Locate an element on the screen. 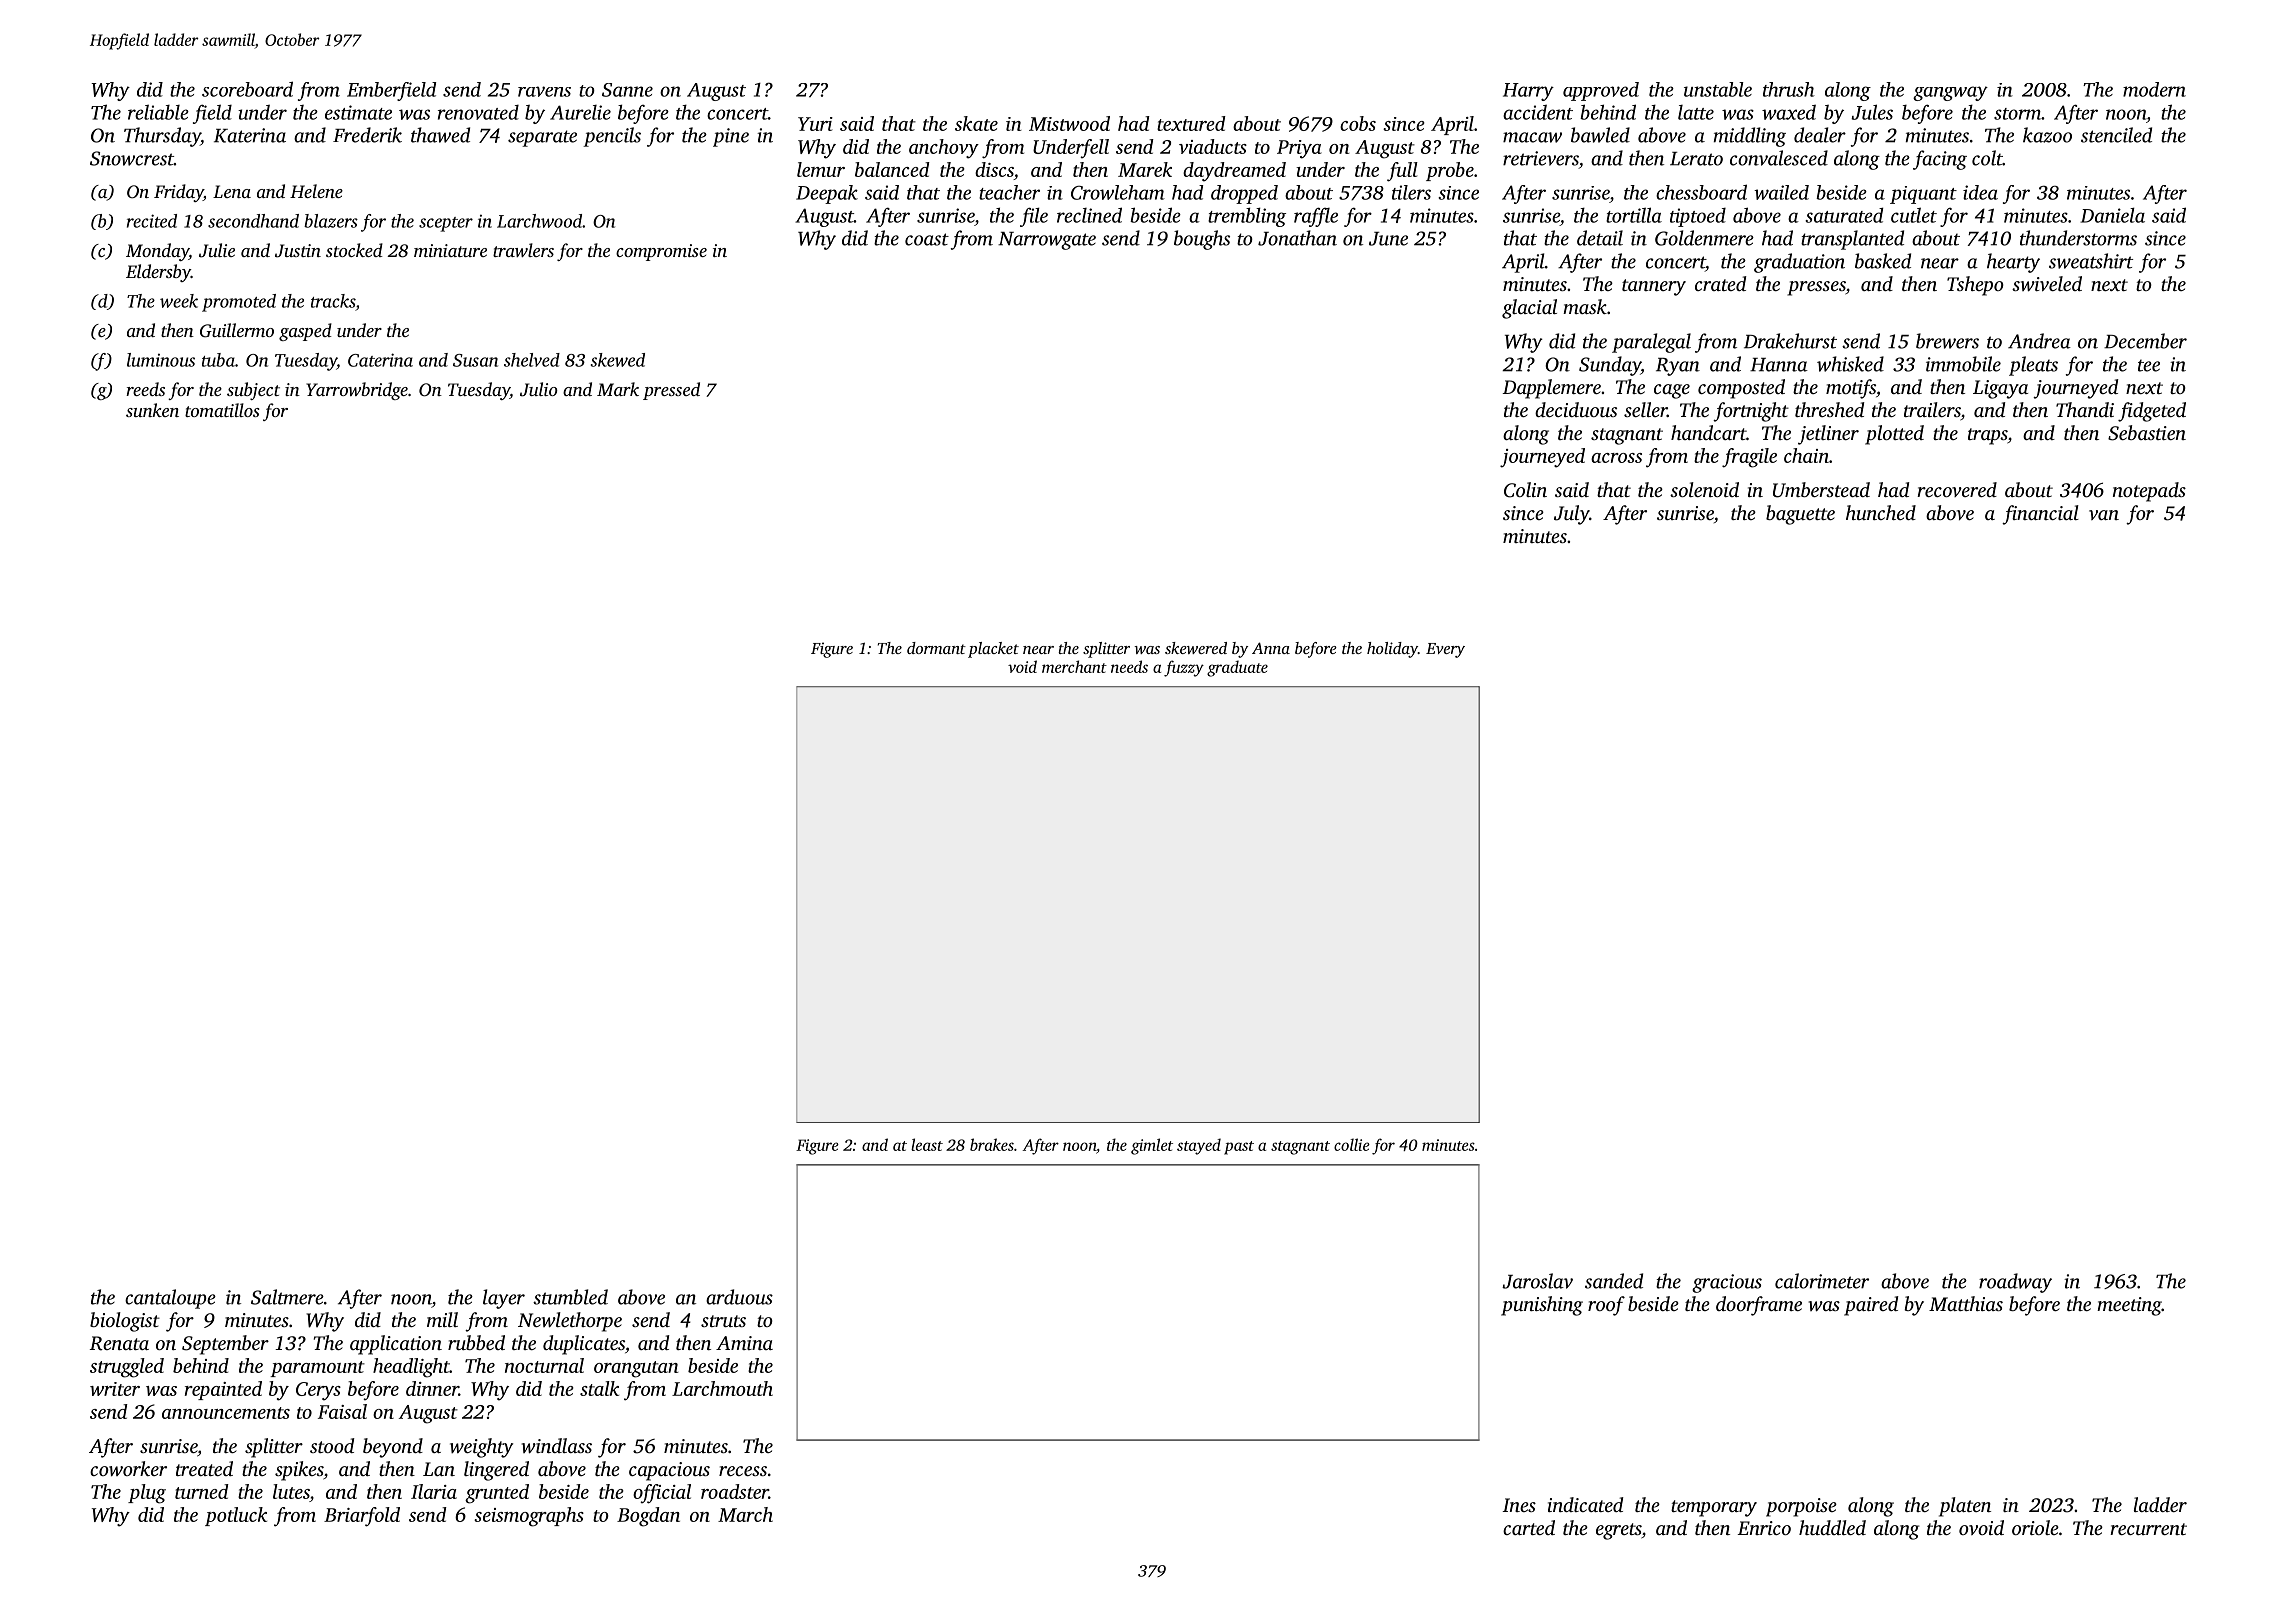 This screenshot has width=2276, height=1610. Eldersby is located at coordinates (158, 273).
